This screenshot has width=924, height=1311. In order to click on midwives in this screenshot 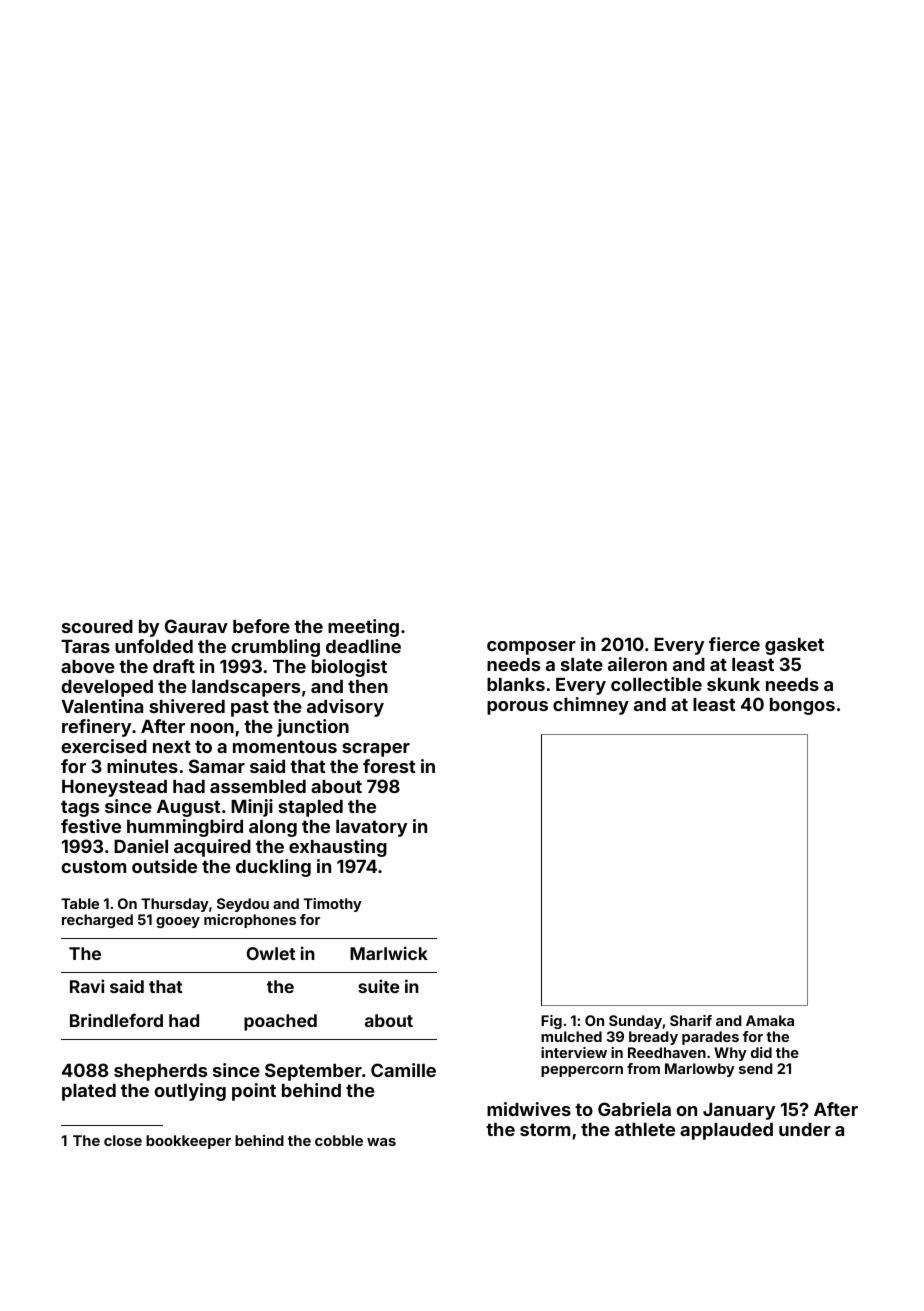, I will do `click(529, 1109)`.
